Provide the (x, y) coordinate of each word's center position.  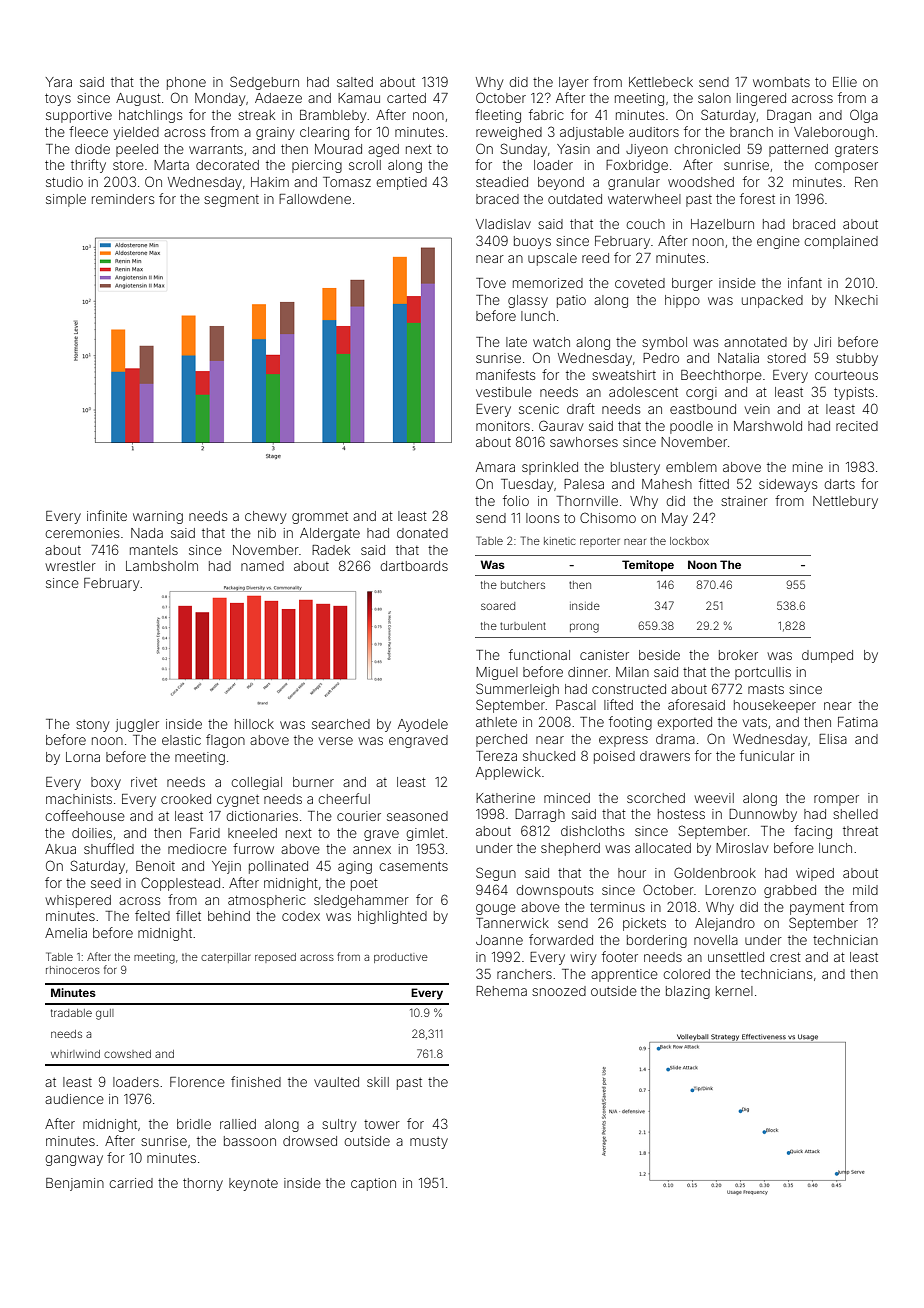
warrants (216, 149)
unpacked (772, 301)
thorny (203, 1184)
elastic (181, 740)
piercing (317, 166)
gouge (496, 909)
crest (785, 957)
